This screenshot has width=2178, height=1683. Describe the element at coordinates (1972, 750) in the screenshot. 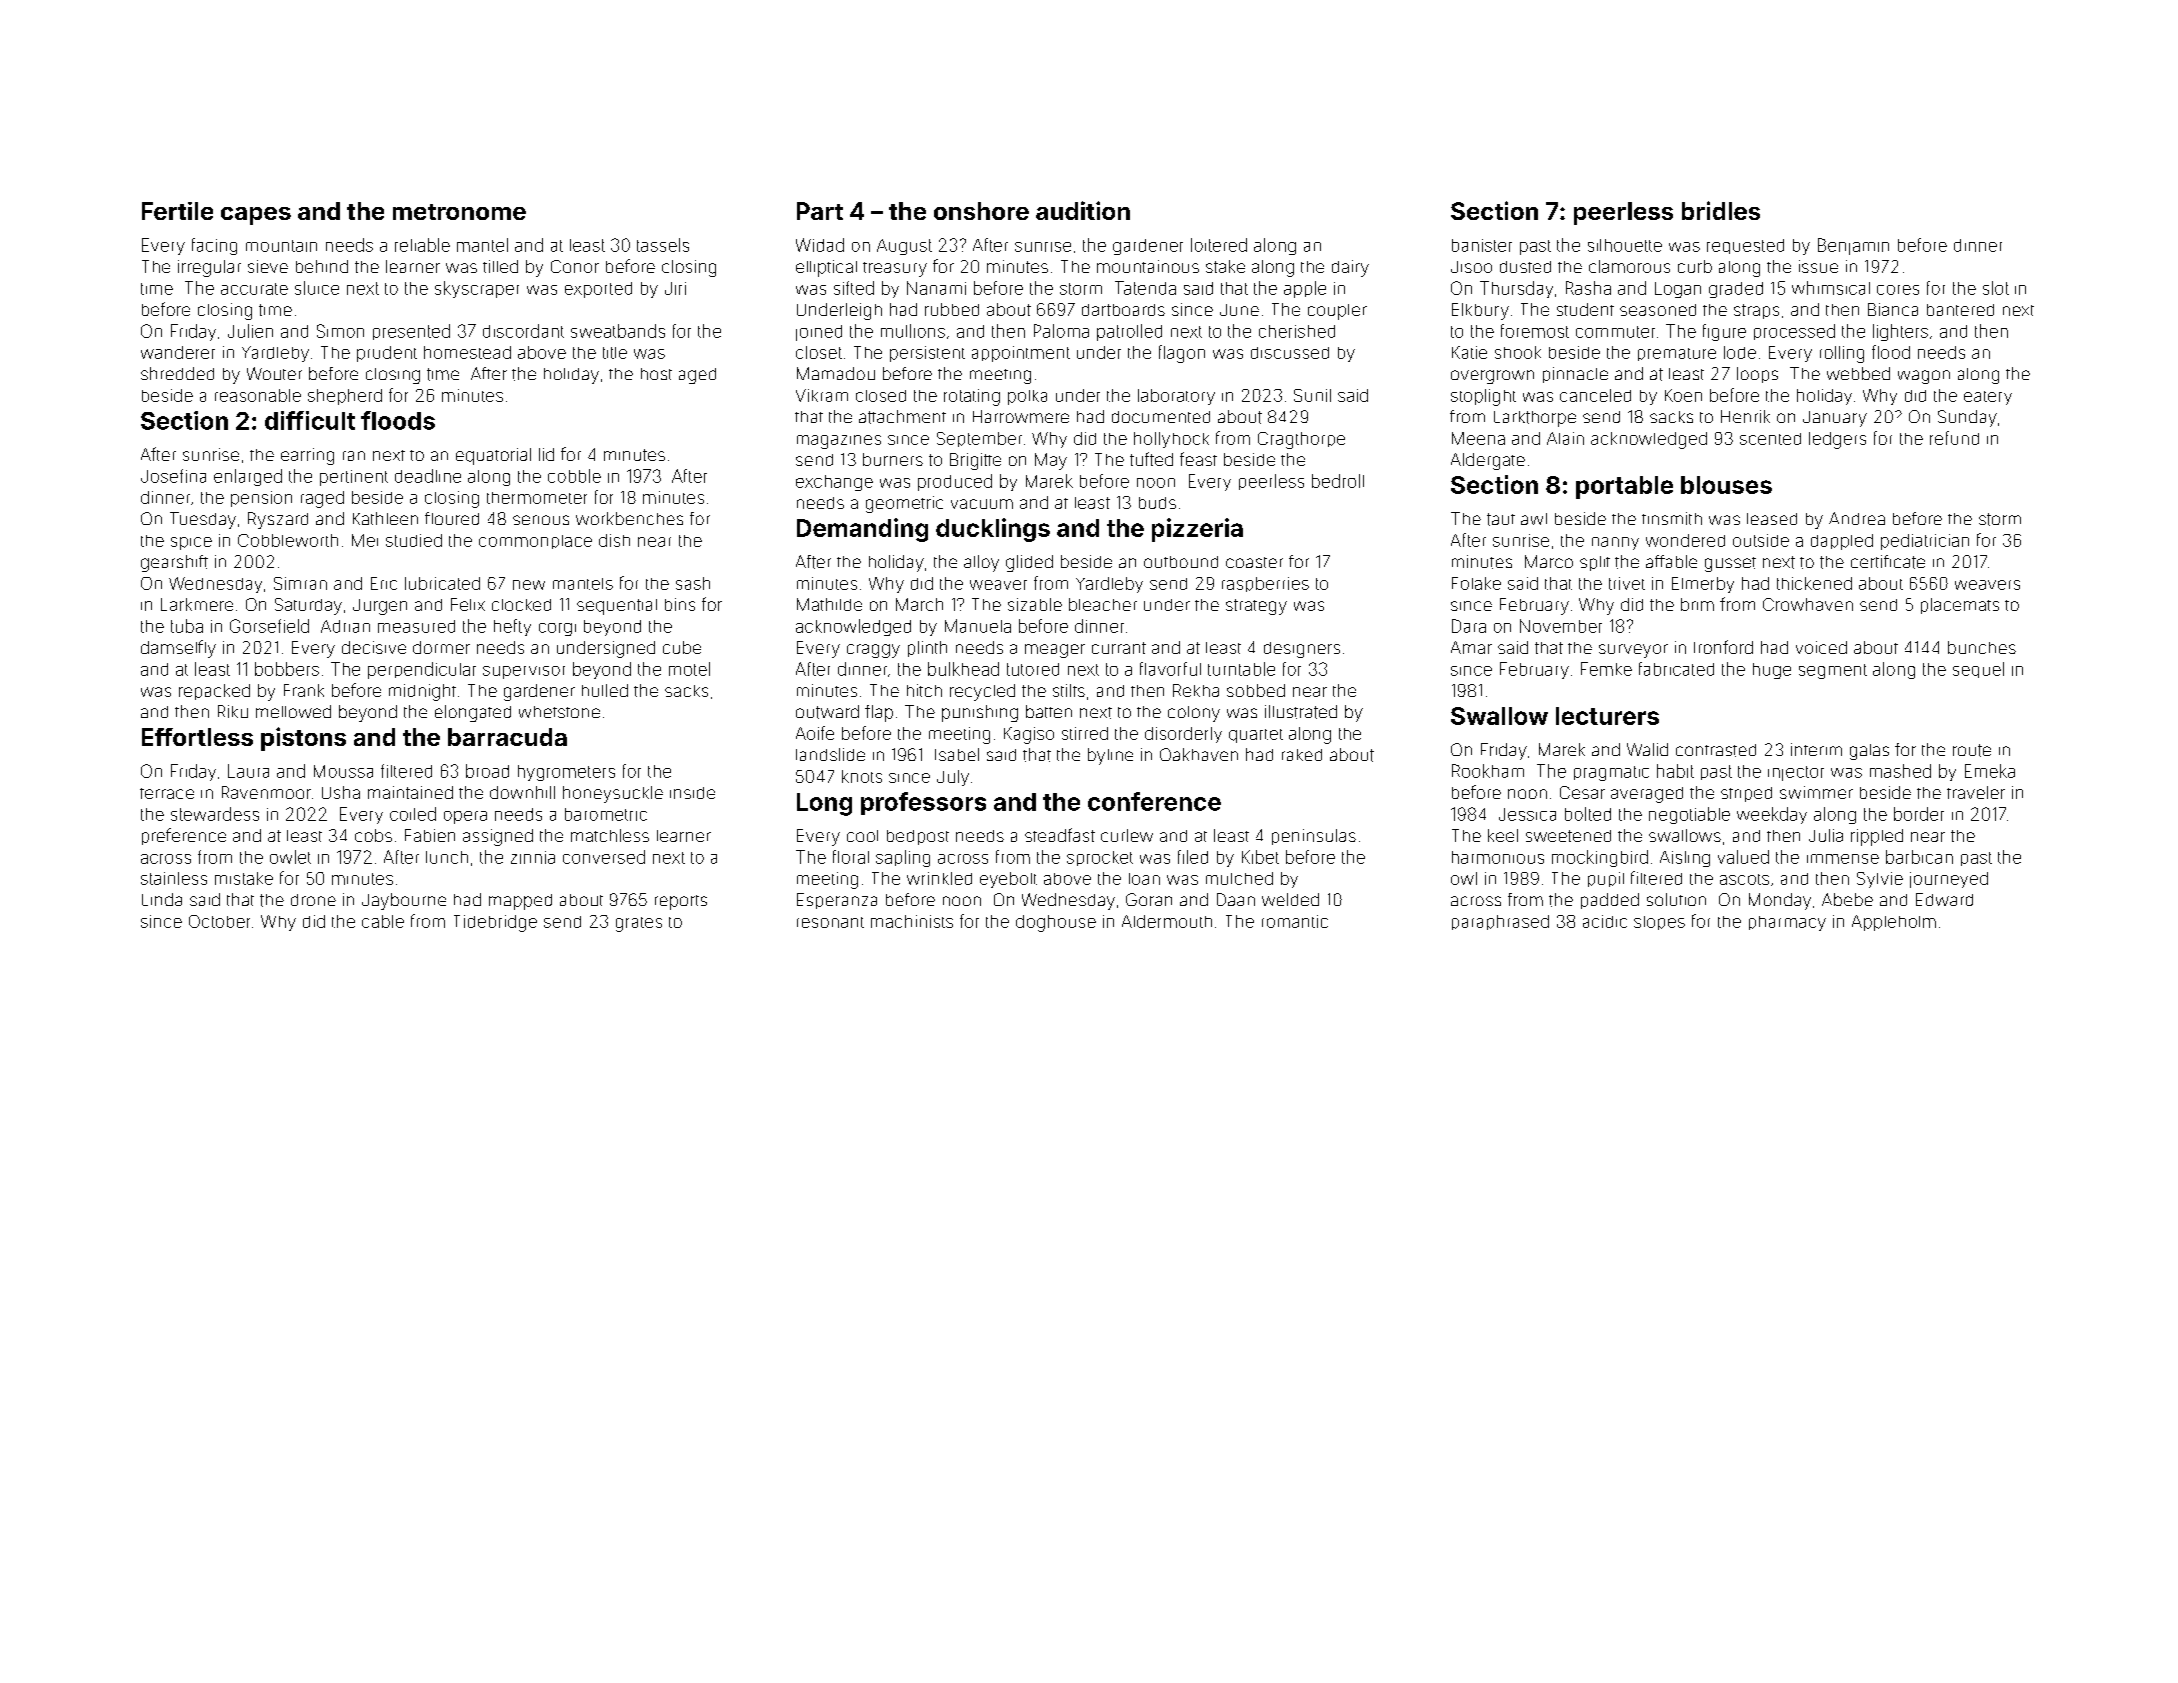

I see `route` at that location.
